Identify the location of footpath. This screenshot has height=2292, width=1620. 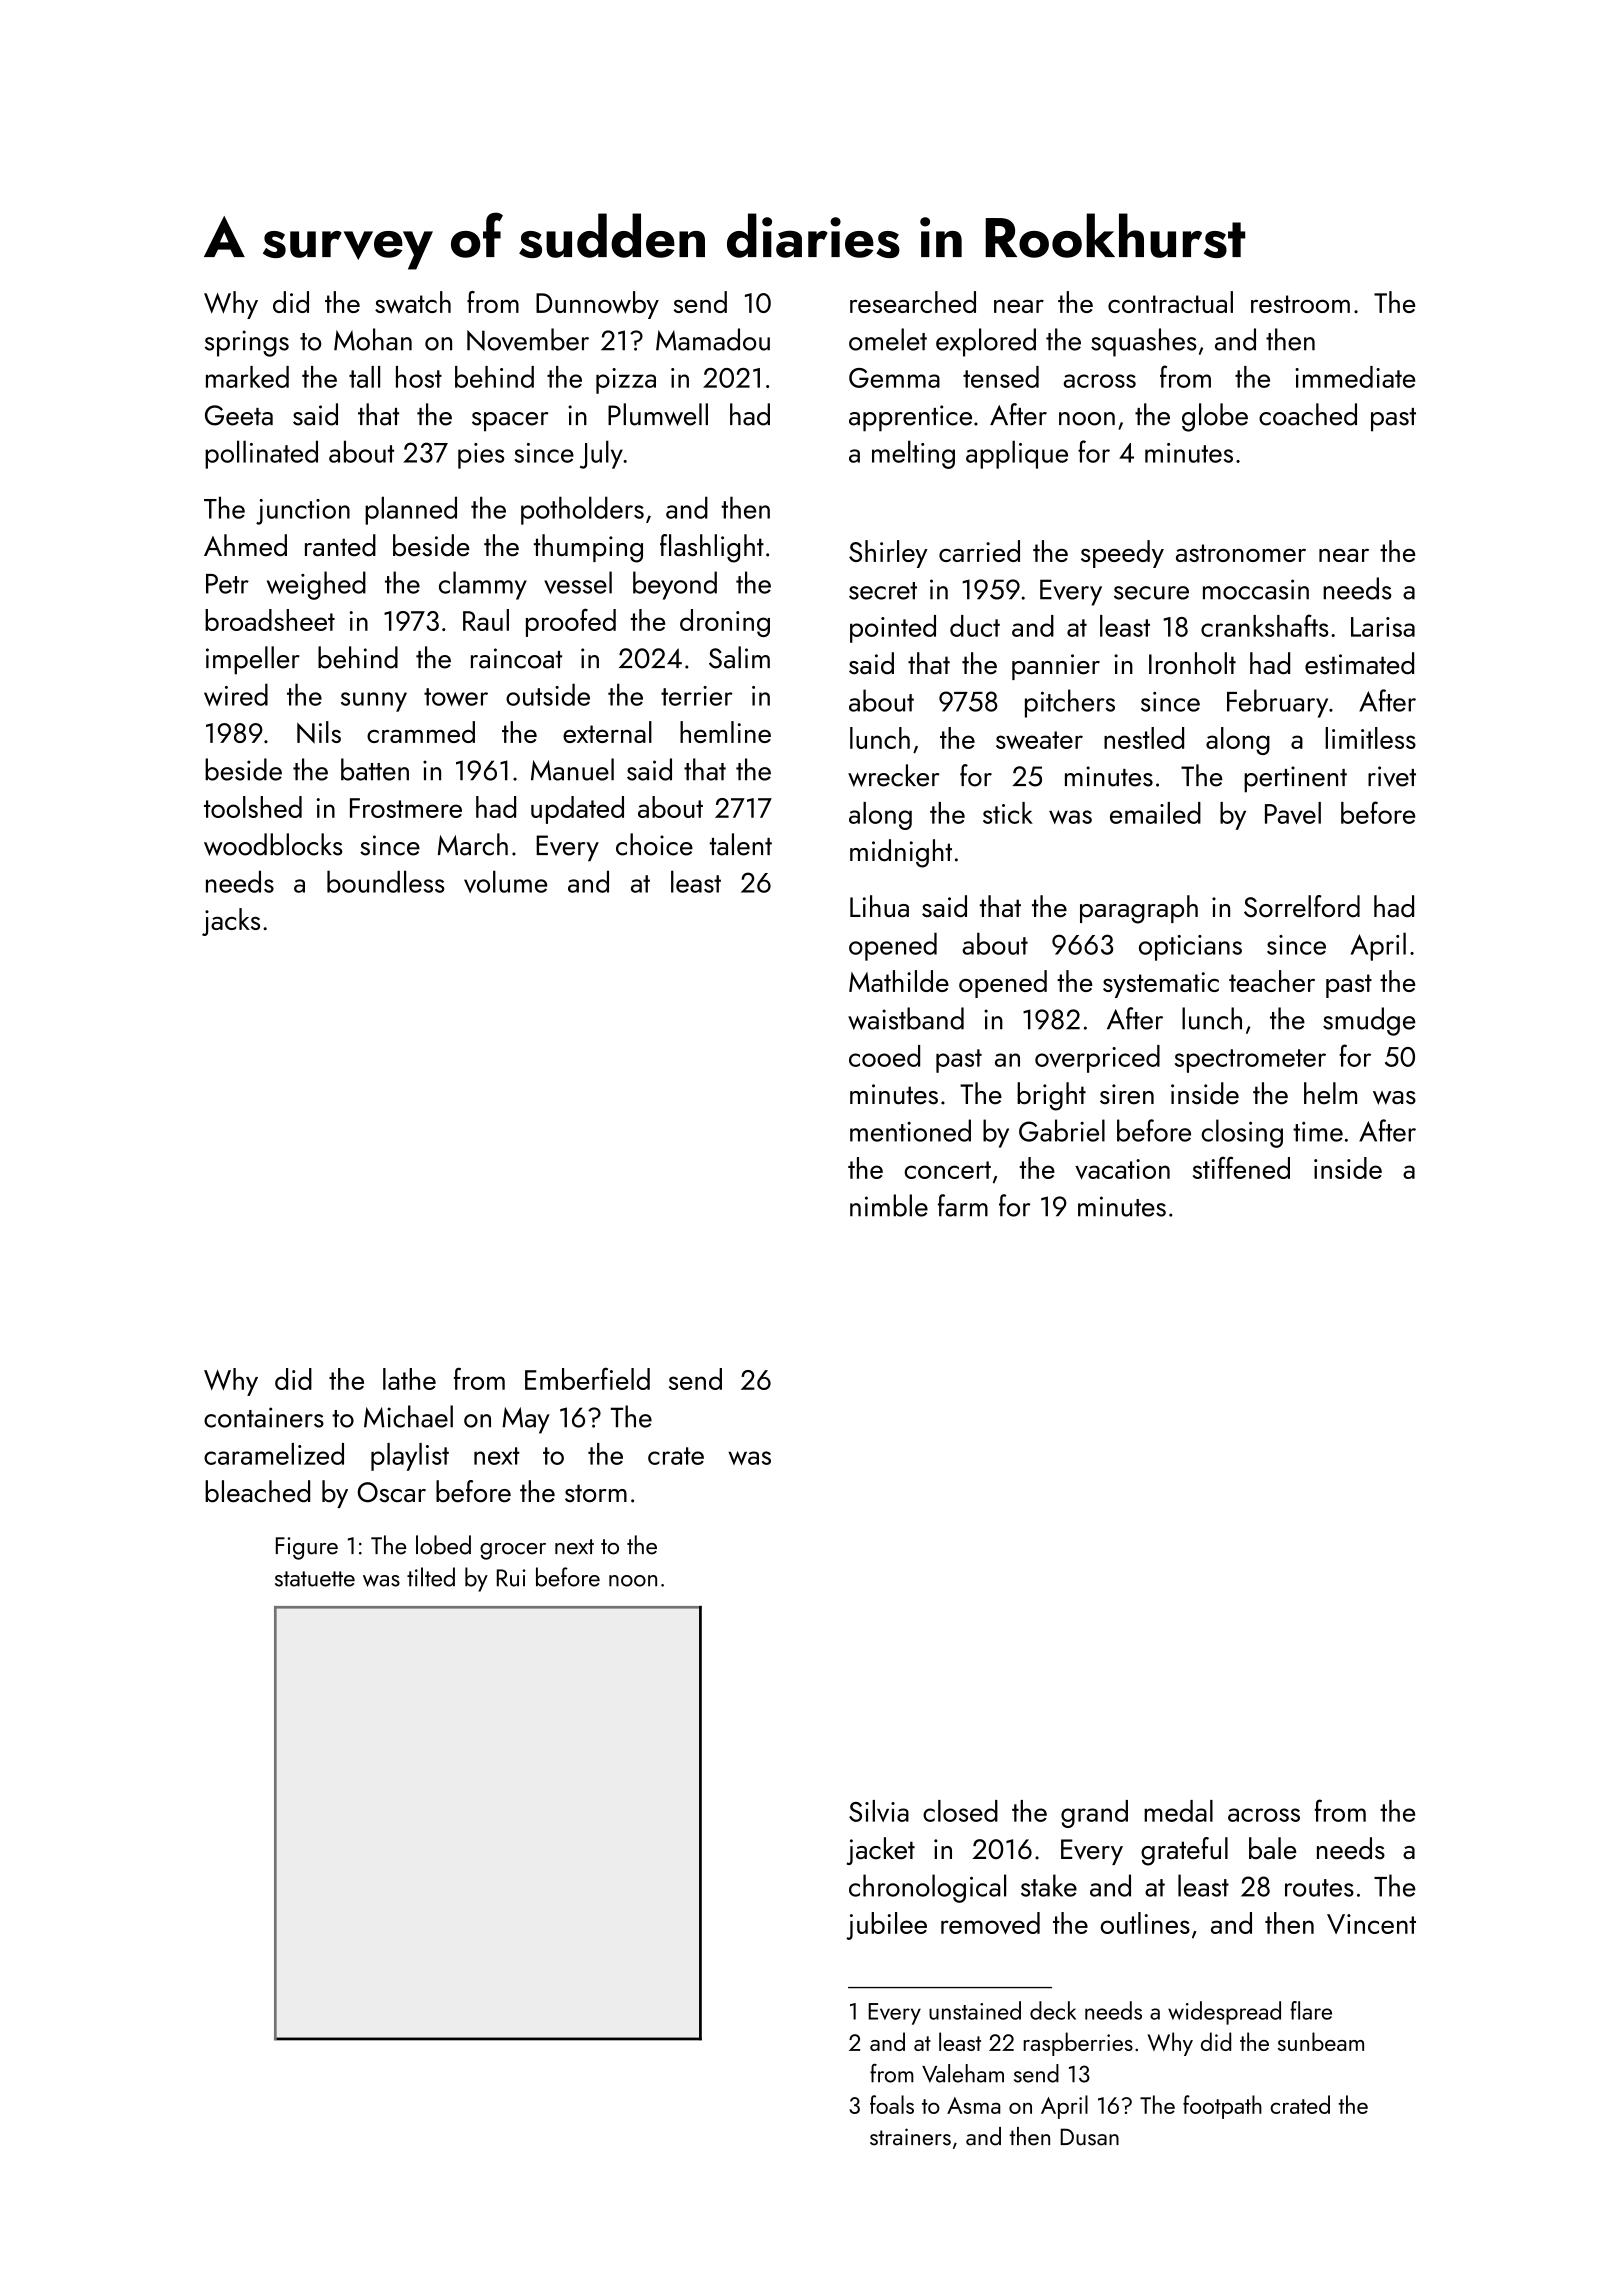
(1222, 2107).
